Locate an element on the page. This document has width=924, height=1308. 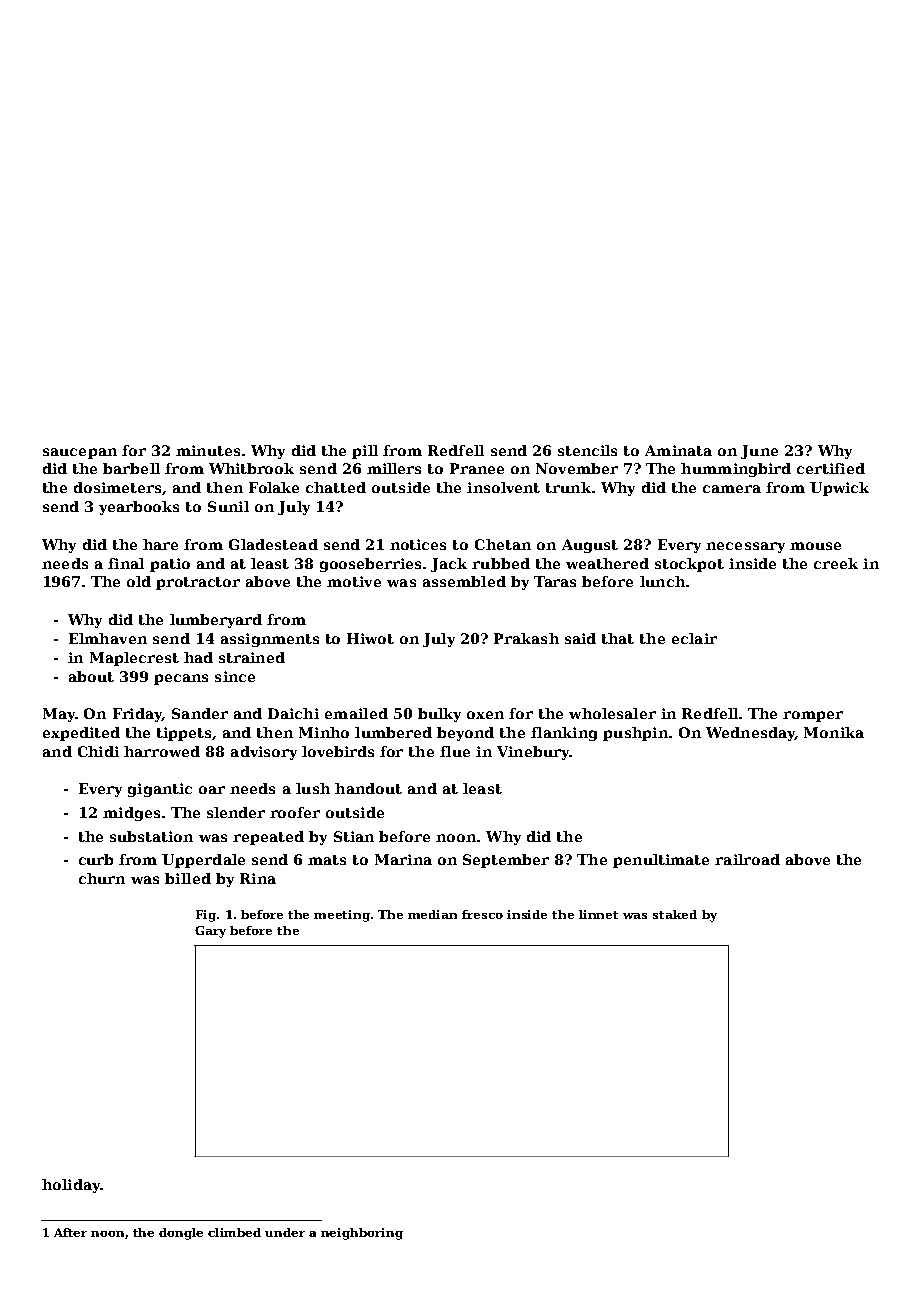
millers is located at coordinates (394, 468).
